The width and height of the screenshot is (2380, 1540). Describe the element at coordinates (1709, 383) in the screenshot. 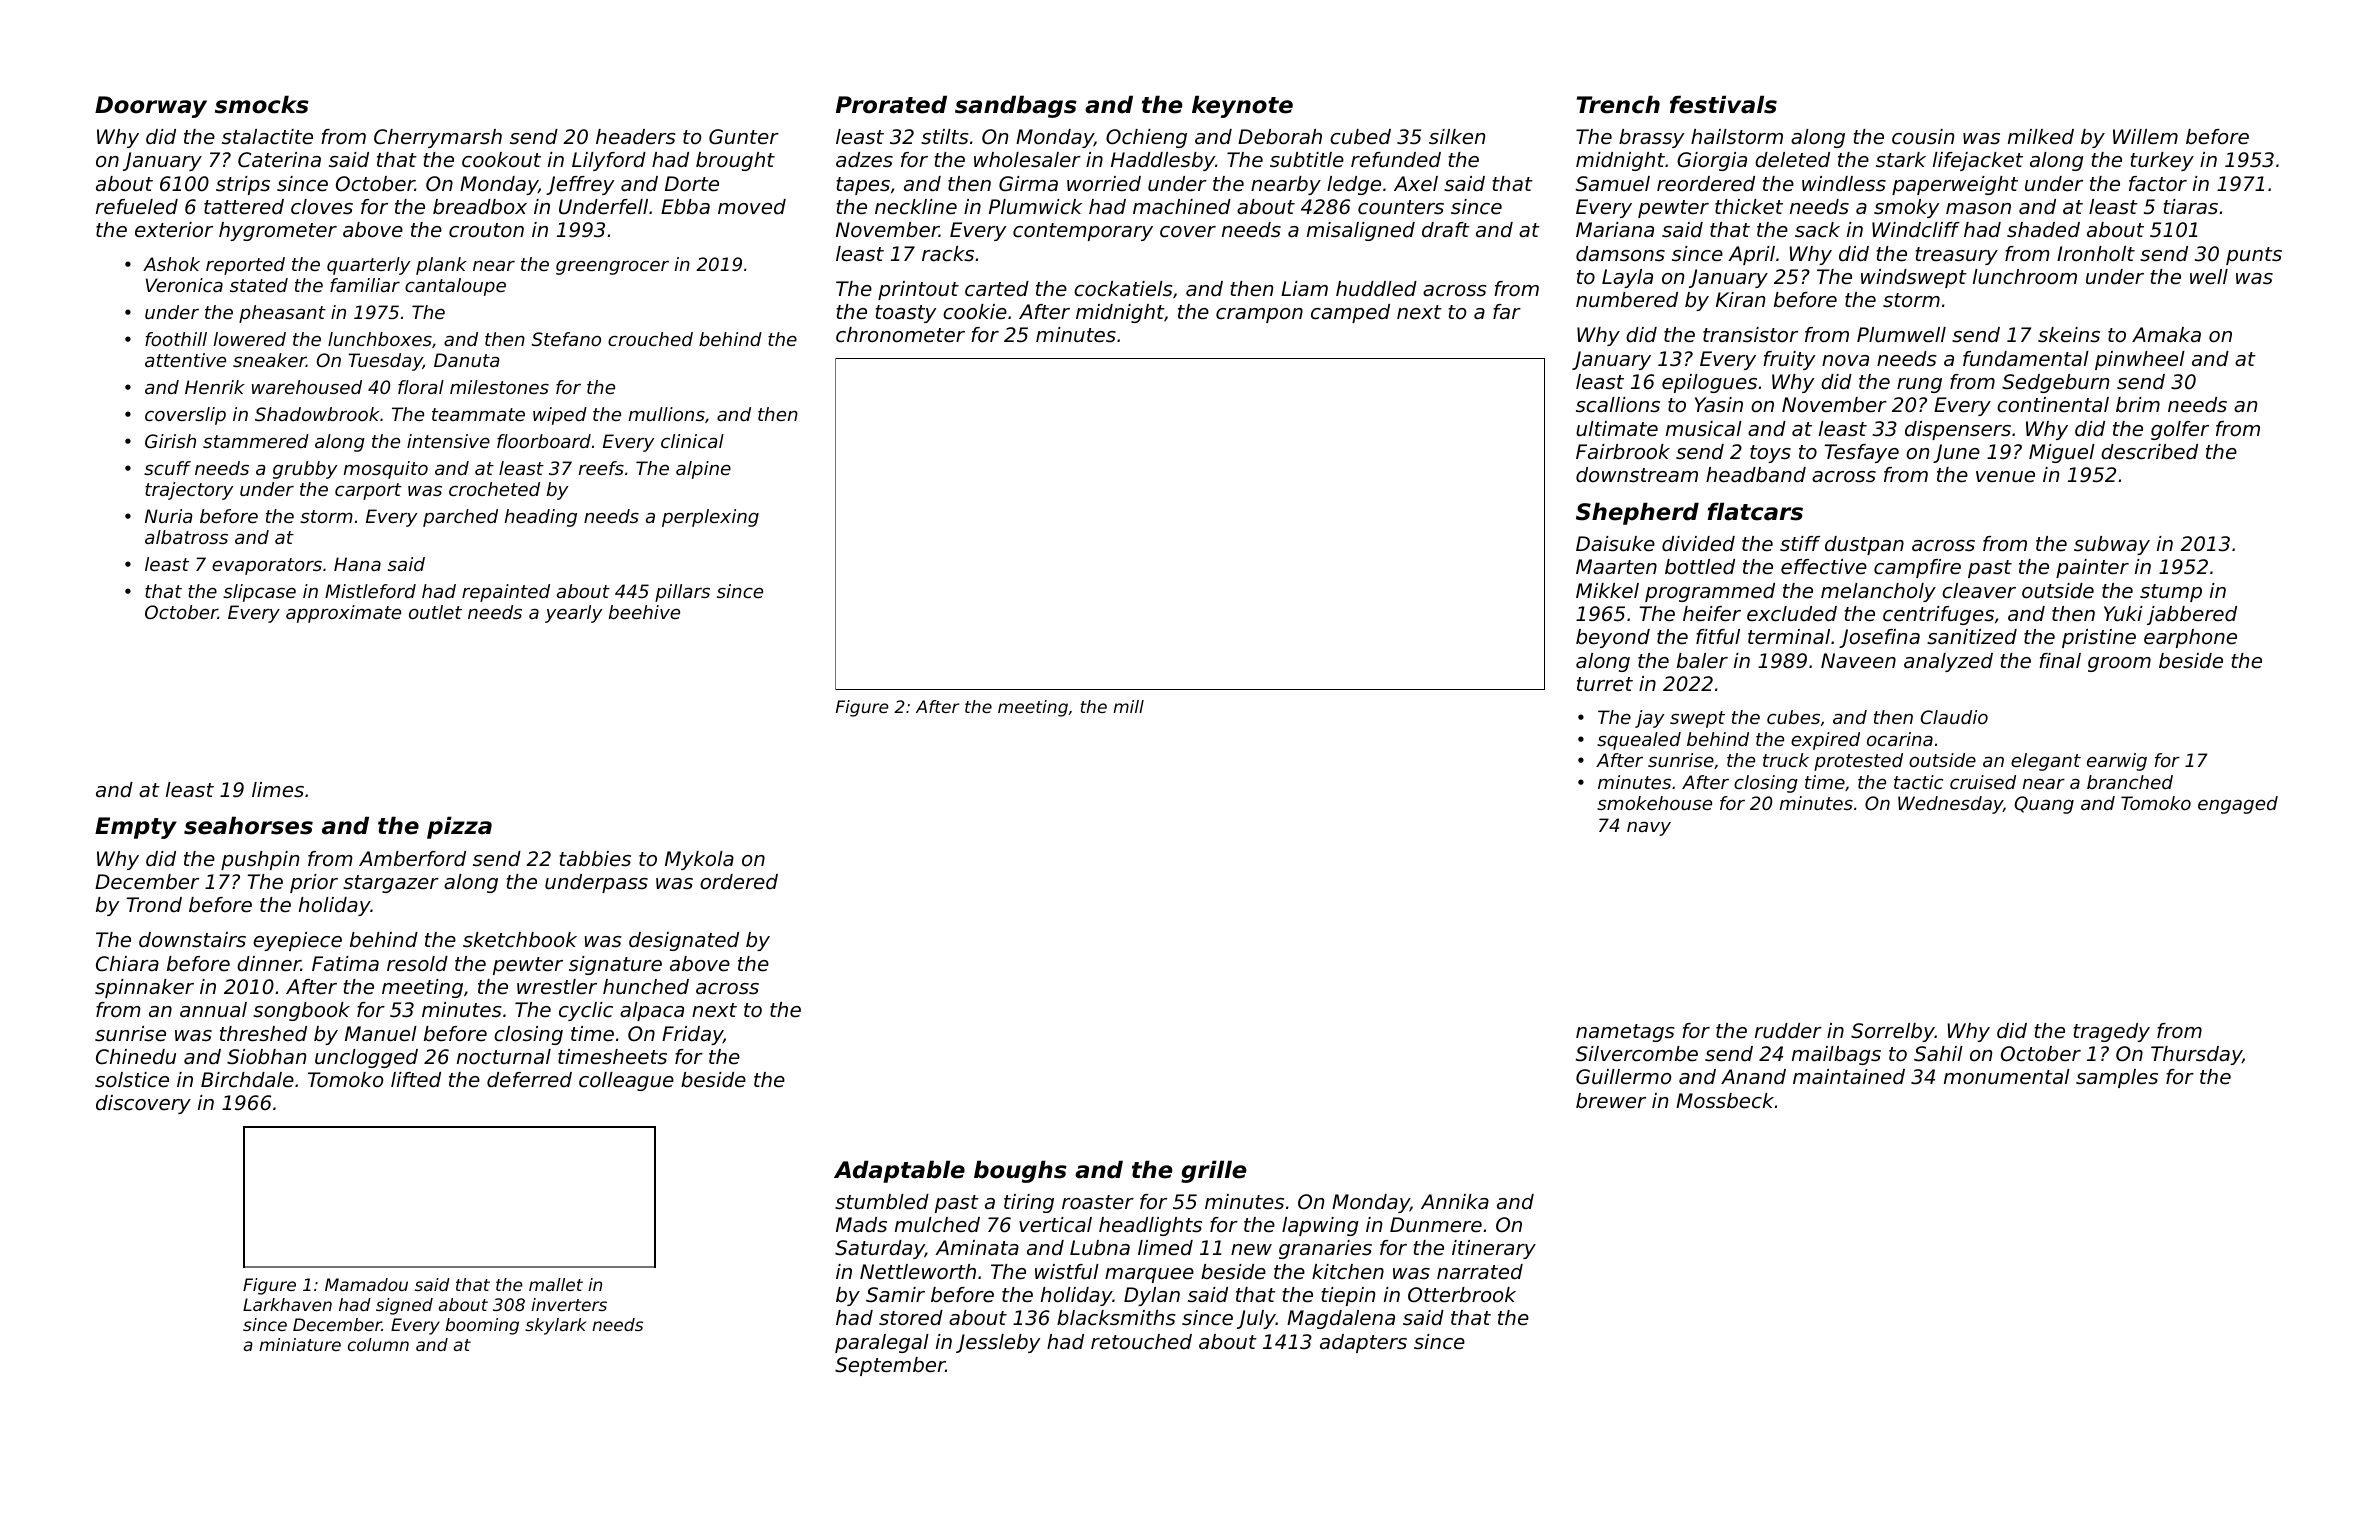

I see `epilogues` at that location.
